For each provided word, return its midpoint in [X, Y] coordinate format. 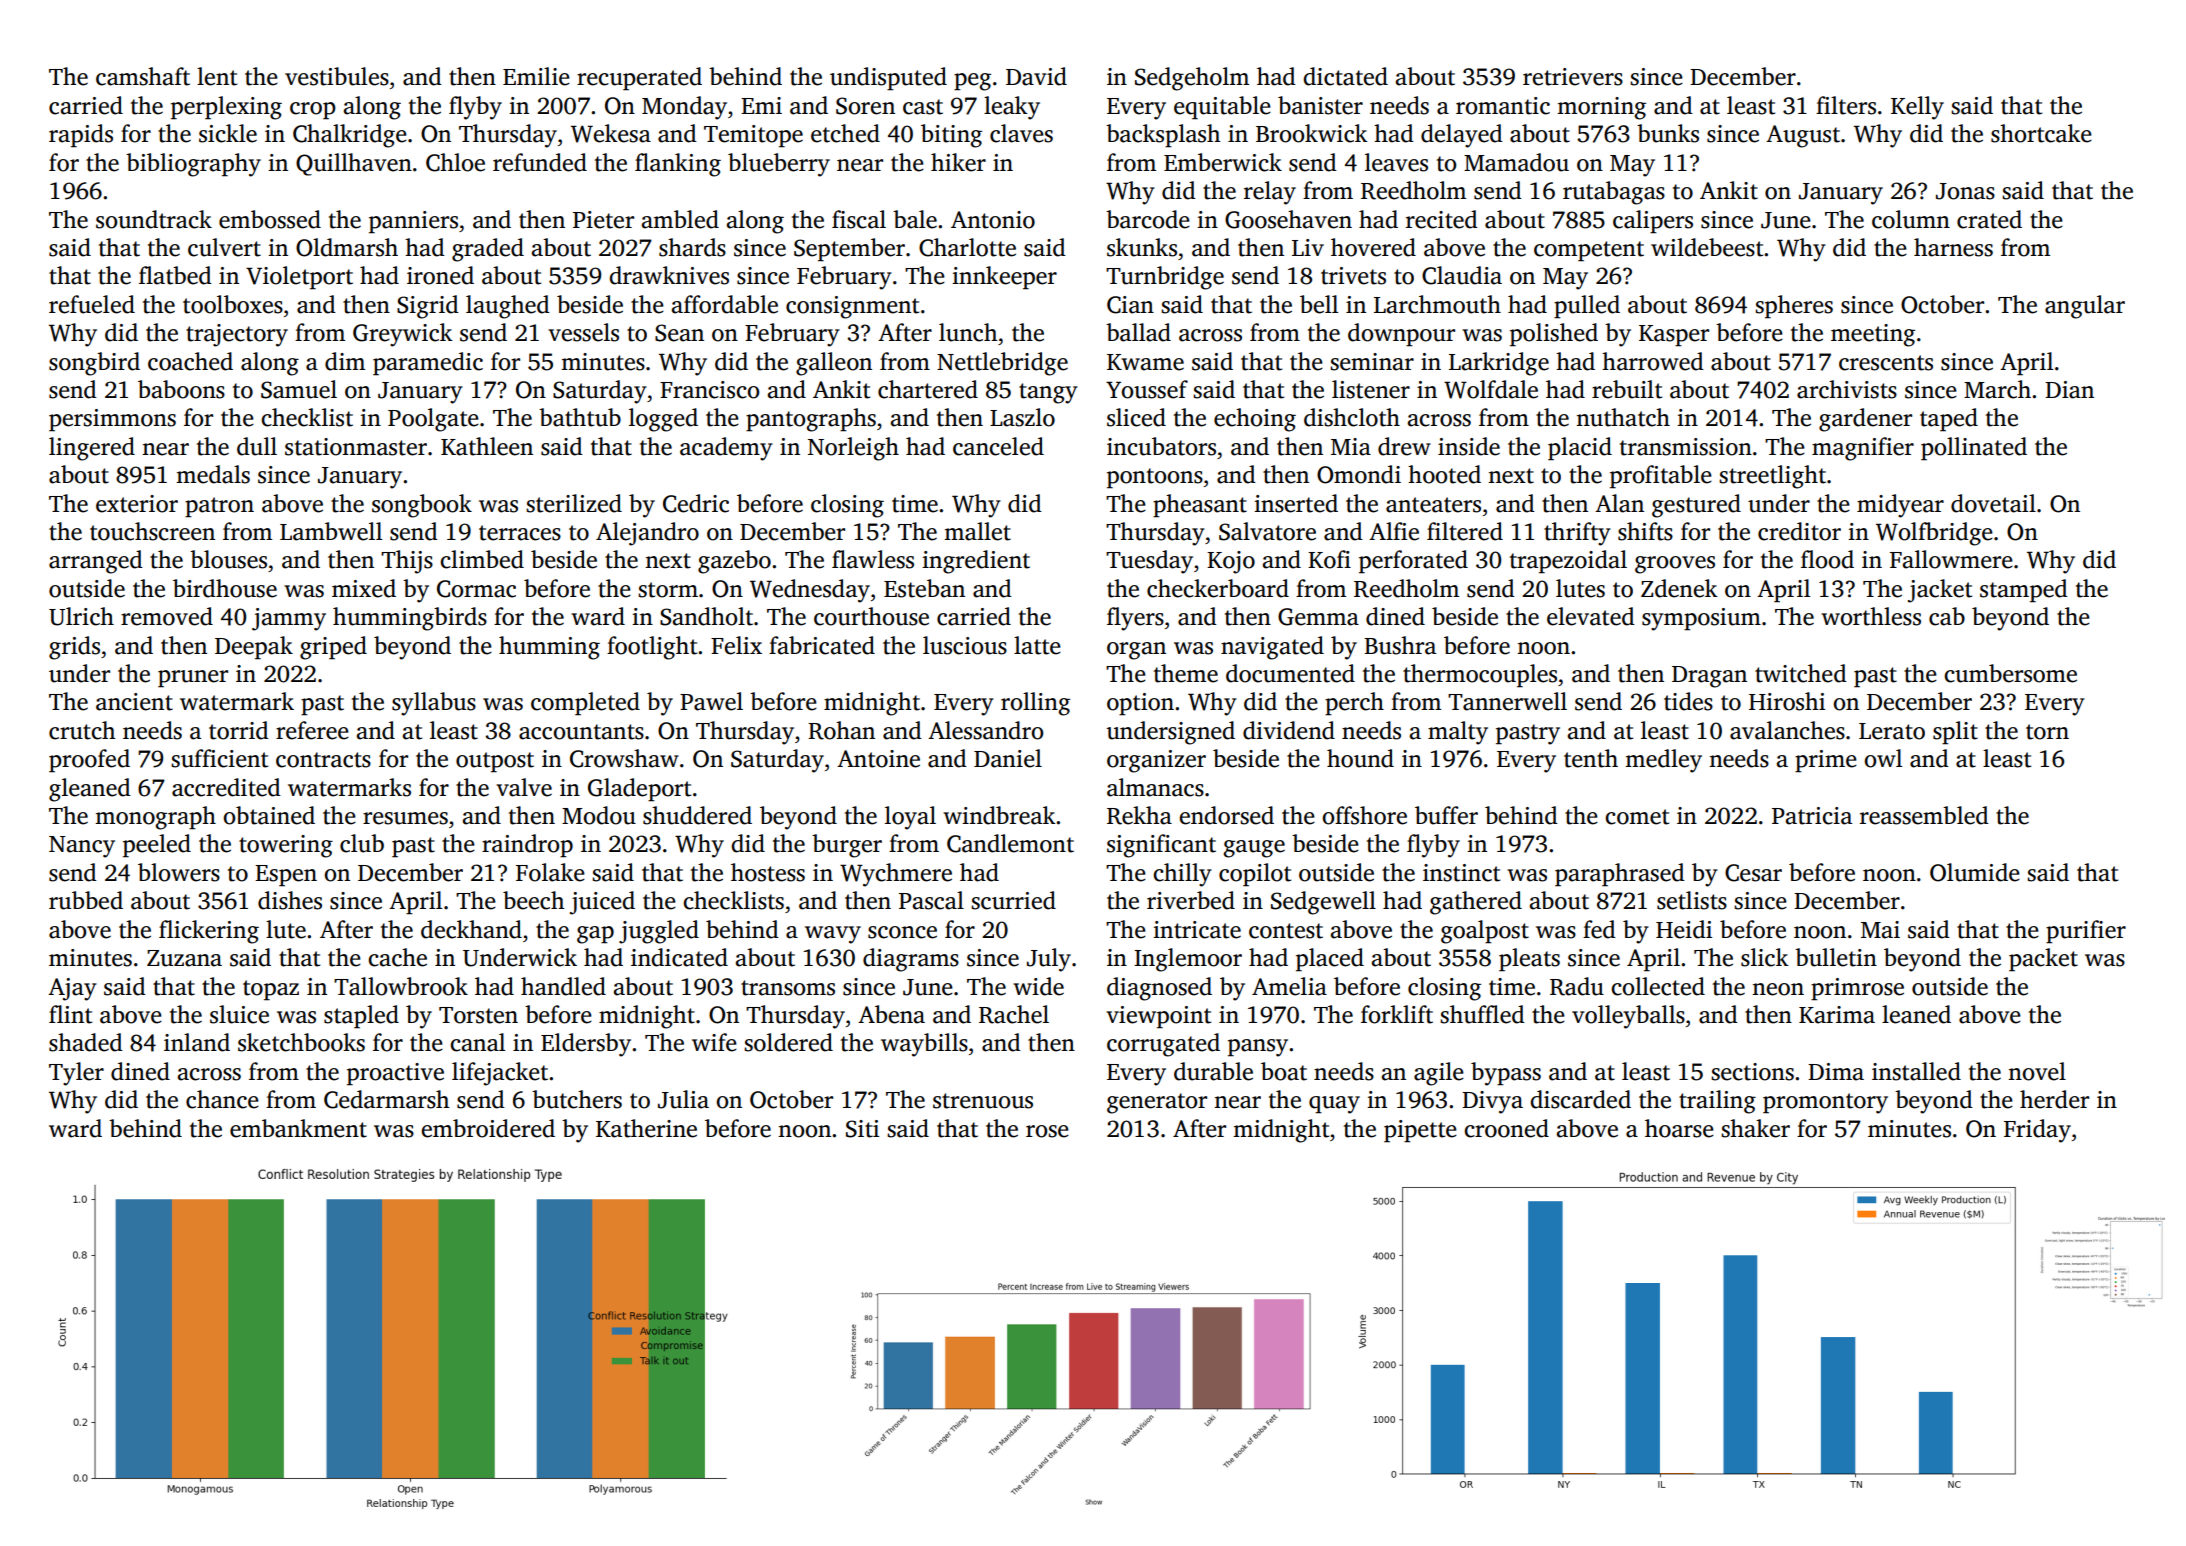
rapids [81, 136]
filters [1846, 105]
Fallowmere [1951, 559]
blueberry [779, 165]
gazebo [734, 562]
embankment [298, 1128]
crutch [82, 730]
